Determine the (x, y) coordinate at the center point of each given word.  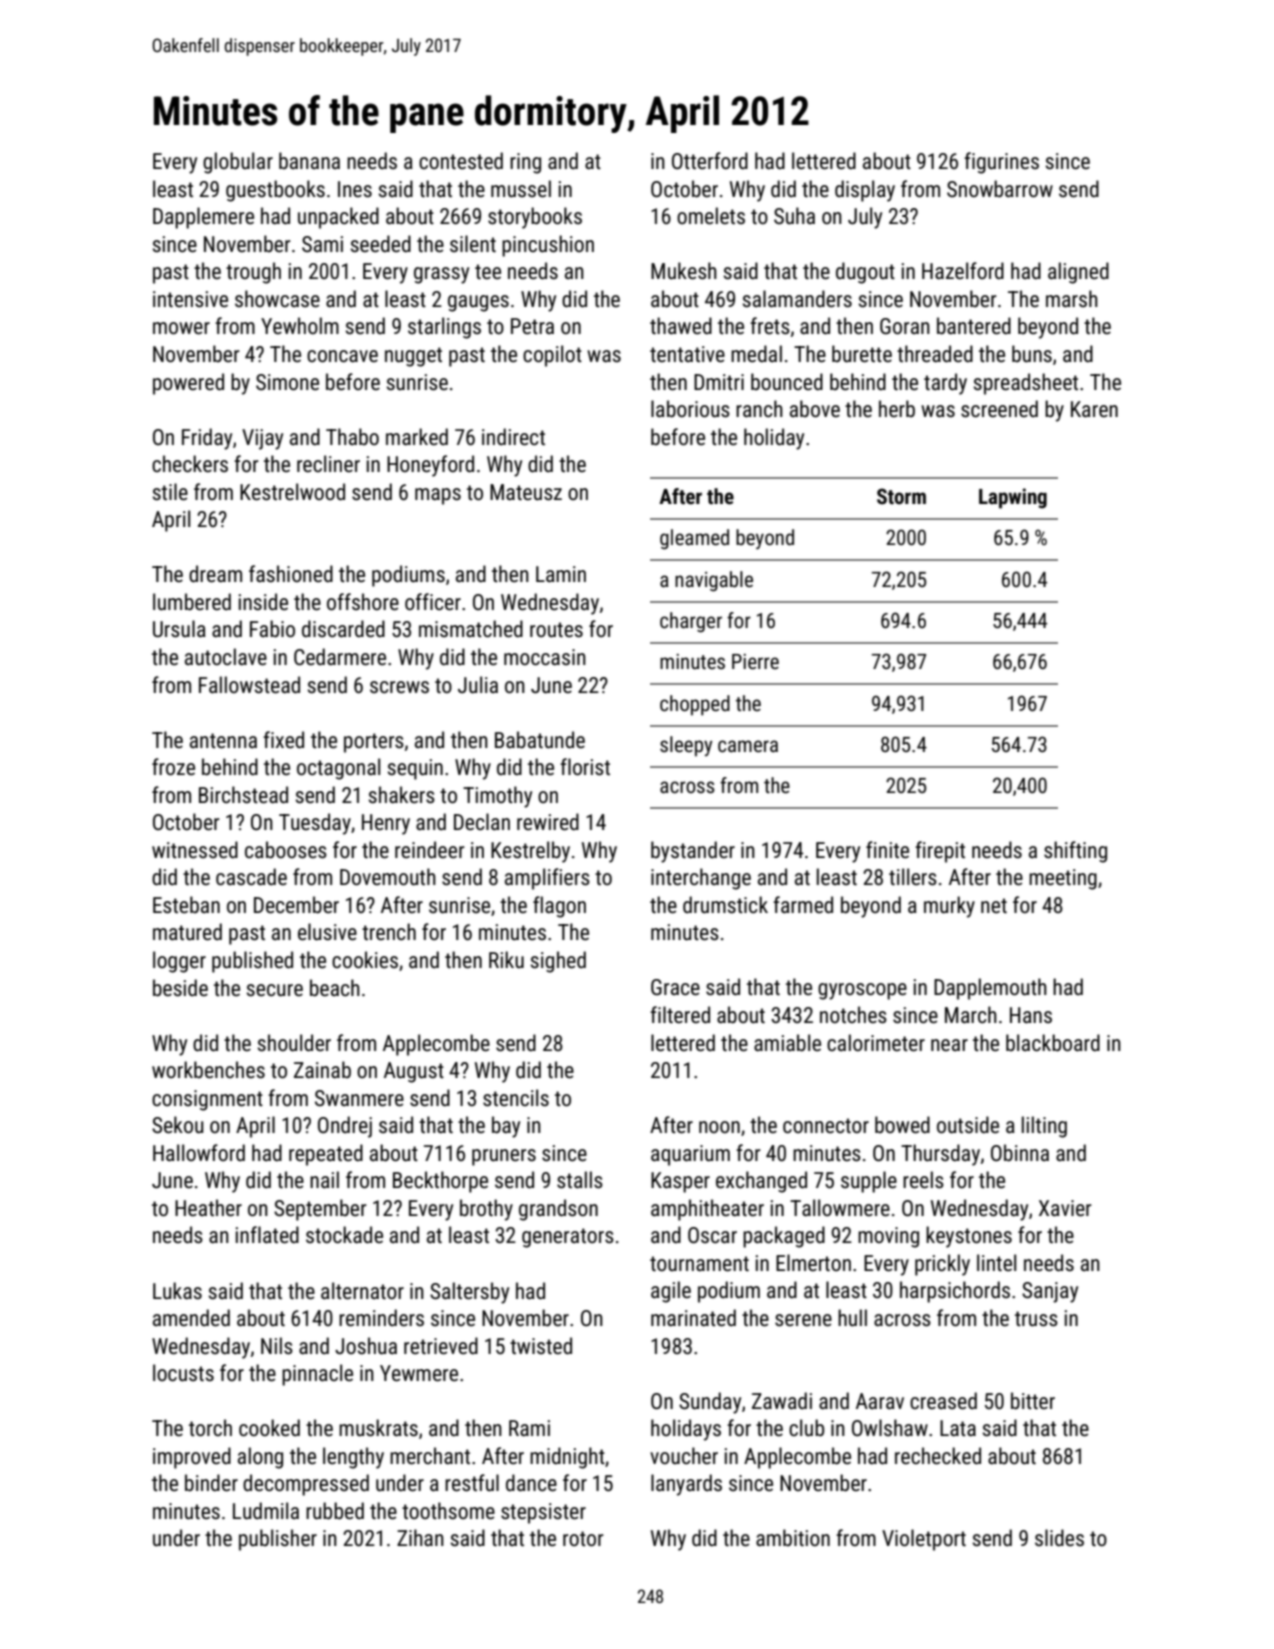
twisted (541, 1345)
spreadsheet (1026, 384)
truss (1036, 1319)
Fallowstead (249, 685)
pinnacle (317, 1375)
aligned (1078, 273)
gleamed (694, 539)
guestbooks (275, 191)
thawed (681, 325)
